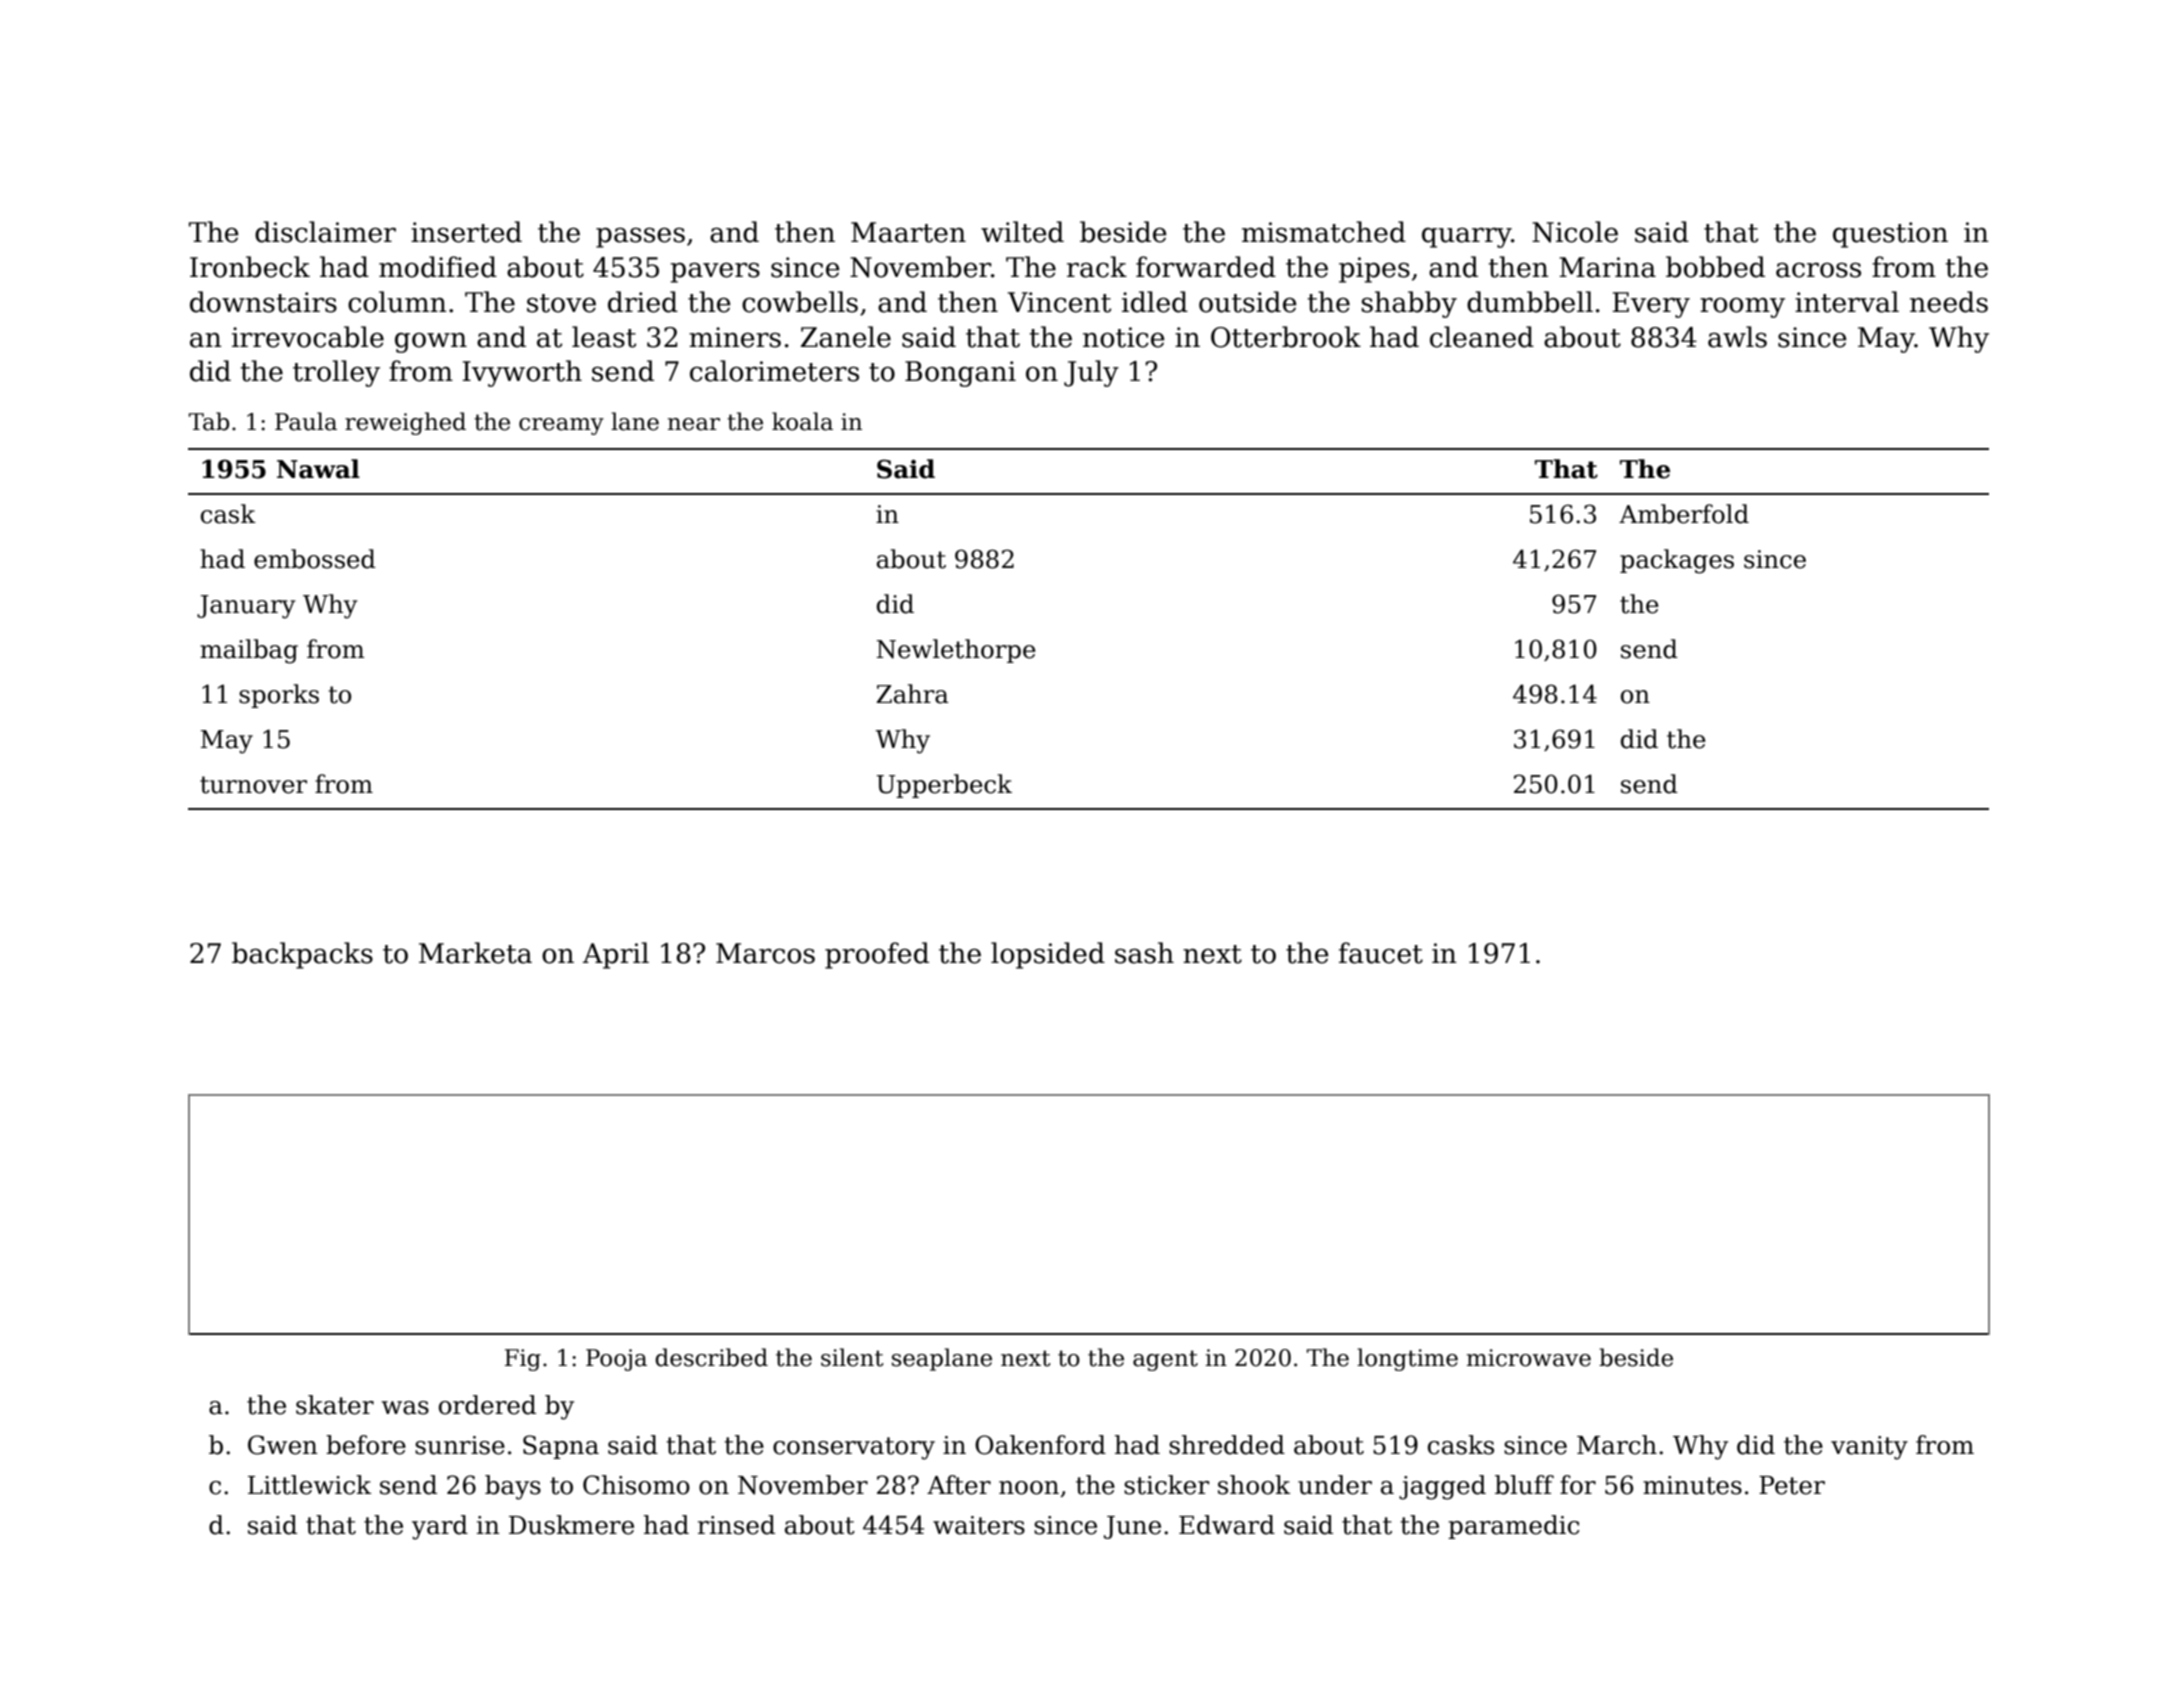 The height and width of the image is (1683, 2178). What do you see at coordinates (1381, 953) in the image?
I see `faucet` at bounding box center [1381, 953].
